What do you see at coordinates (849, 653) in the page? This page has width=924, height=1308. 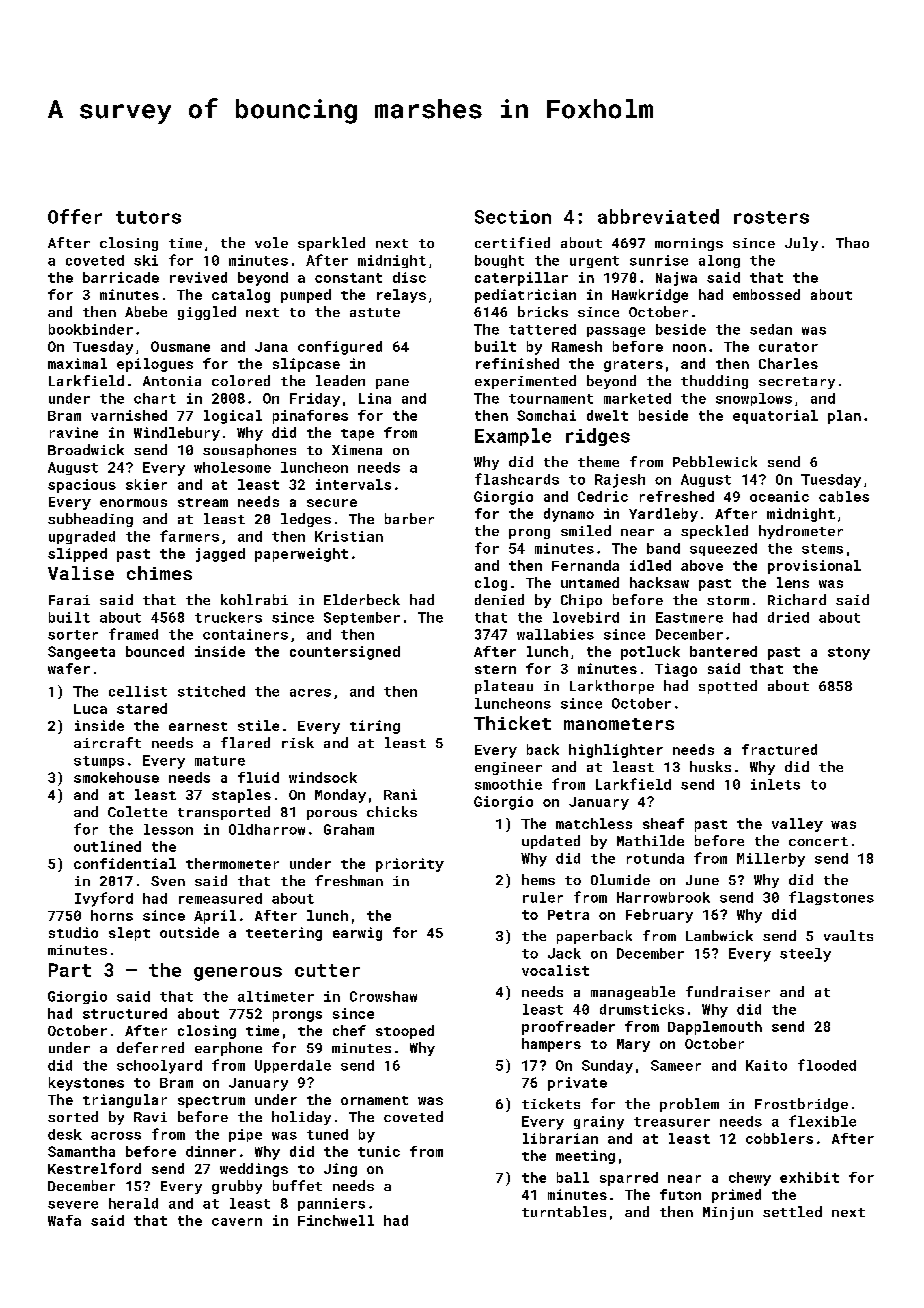 I see `stony` at bounding box center [849, 653].
